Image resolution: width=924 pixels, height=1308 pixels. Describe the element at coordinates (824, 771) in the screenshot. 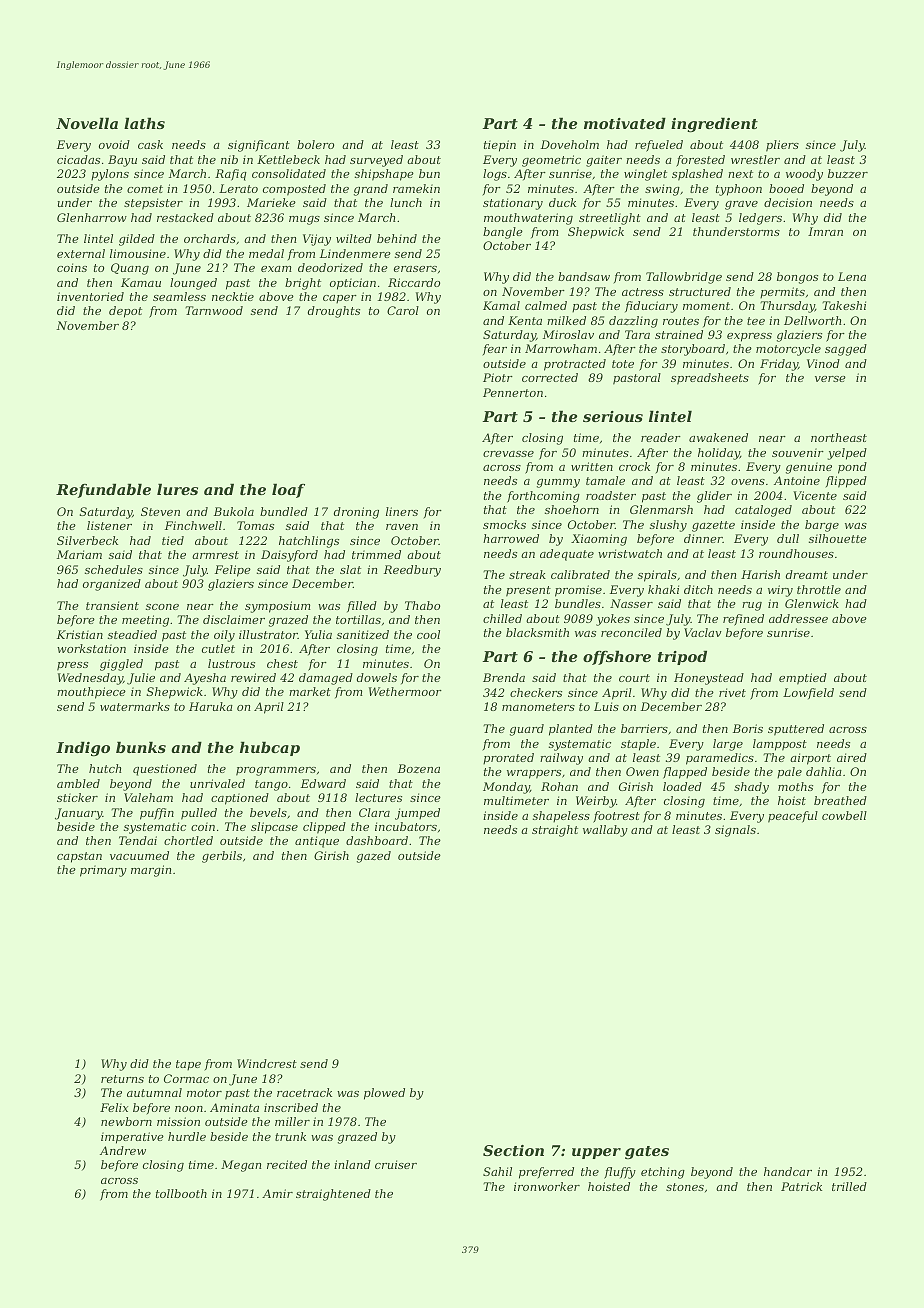

I see `dahlia` at that location.
